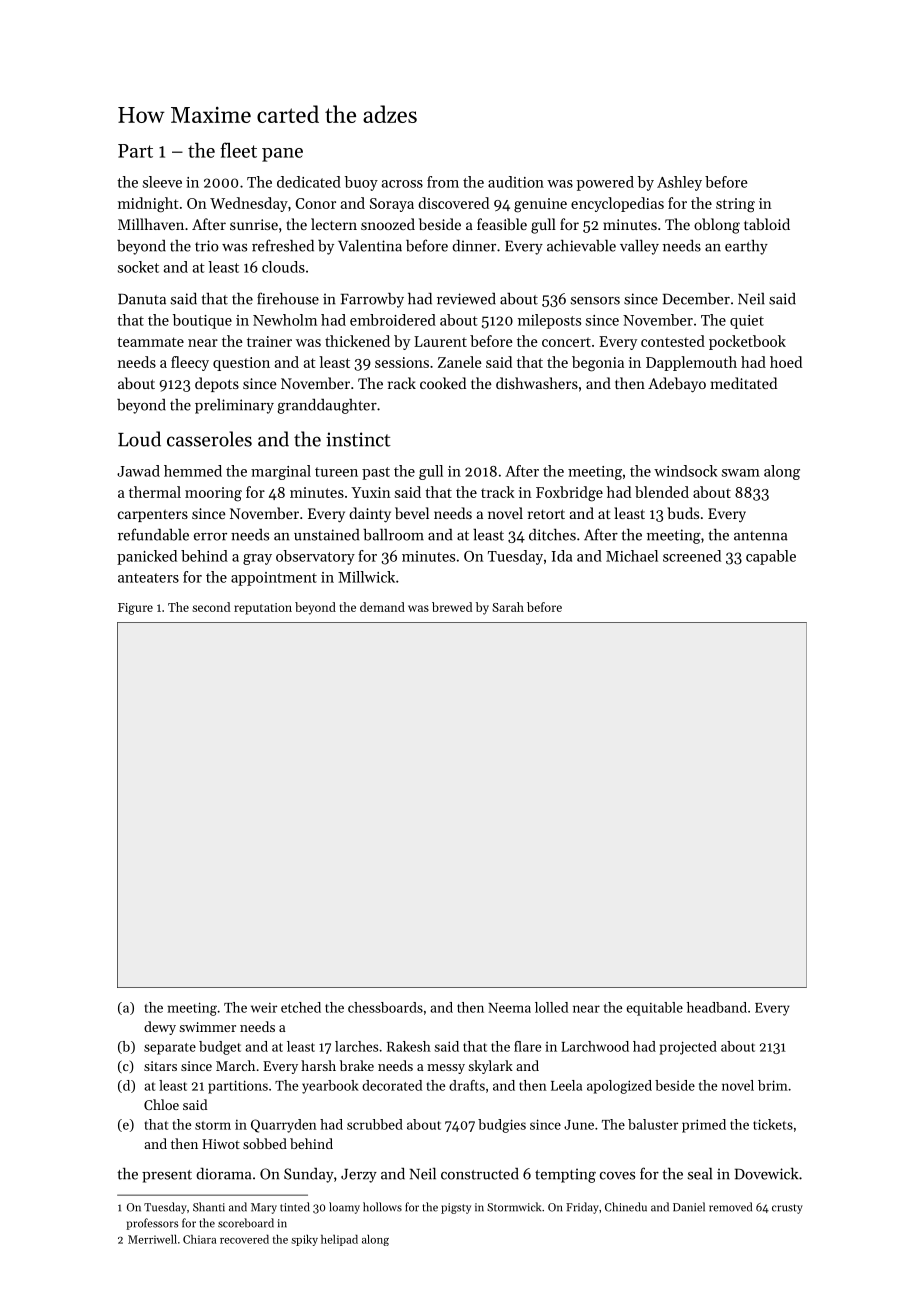 The width and height of the screenshot is (924, 1308). Describe the element at coordinates (581, 245) in the screenshot. I see `achievable` at that location.
